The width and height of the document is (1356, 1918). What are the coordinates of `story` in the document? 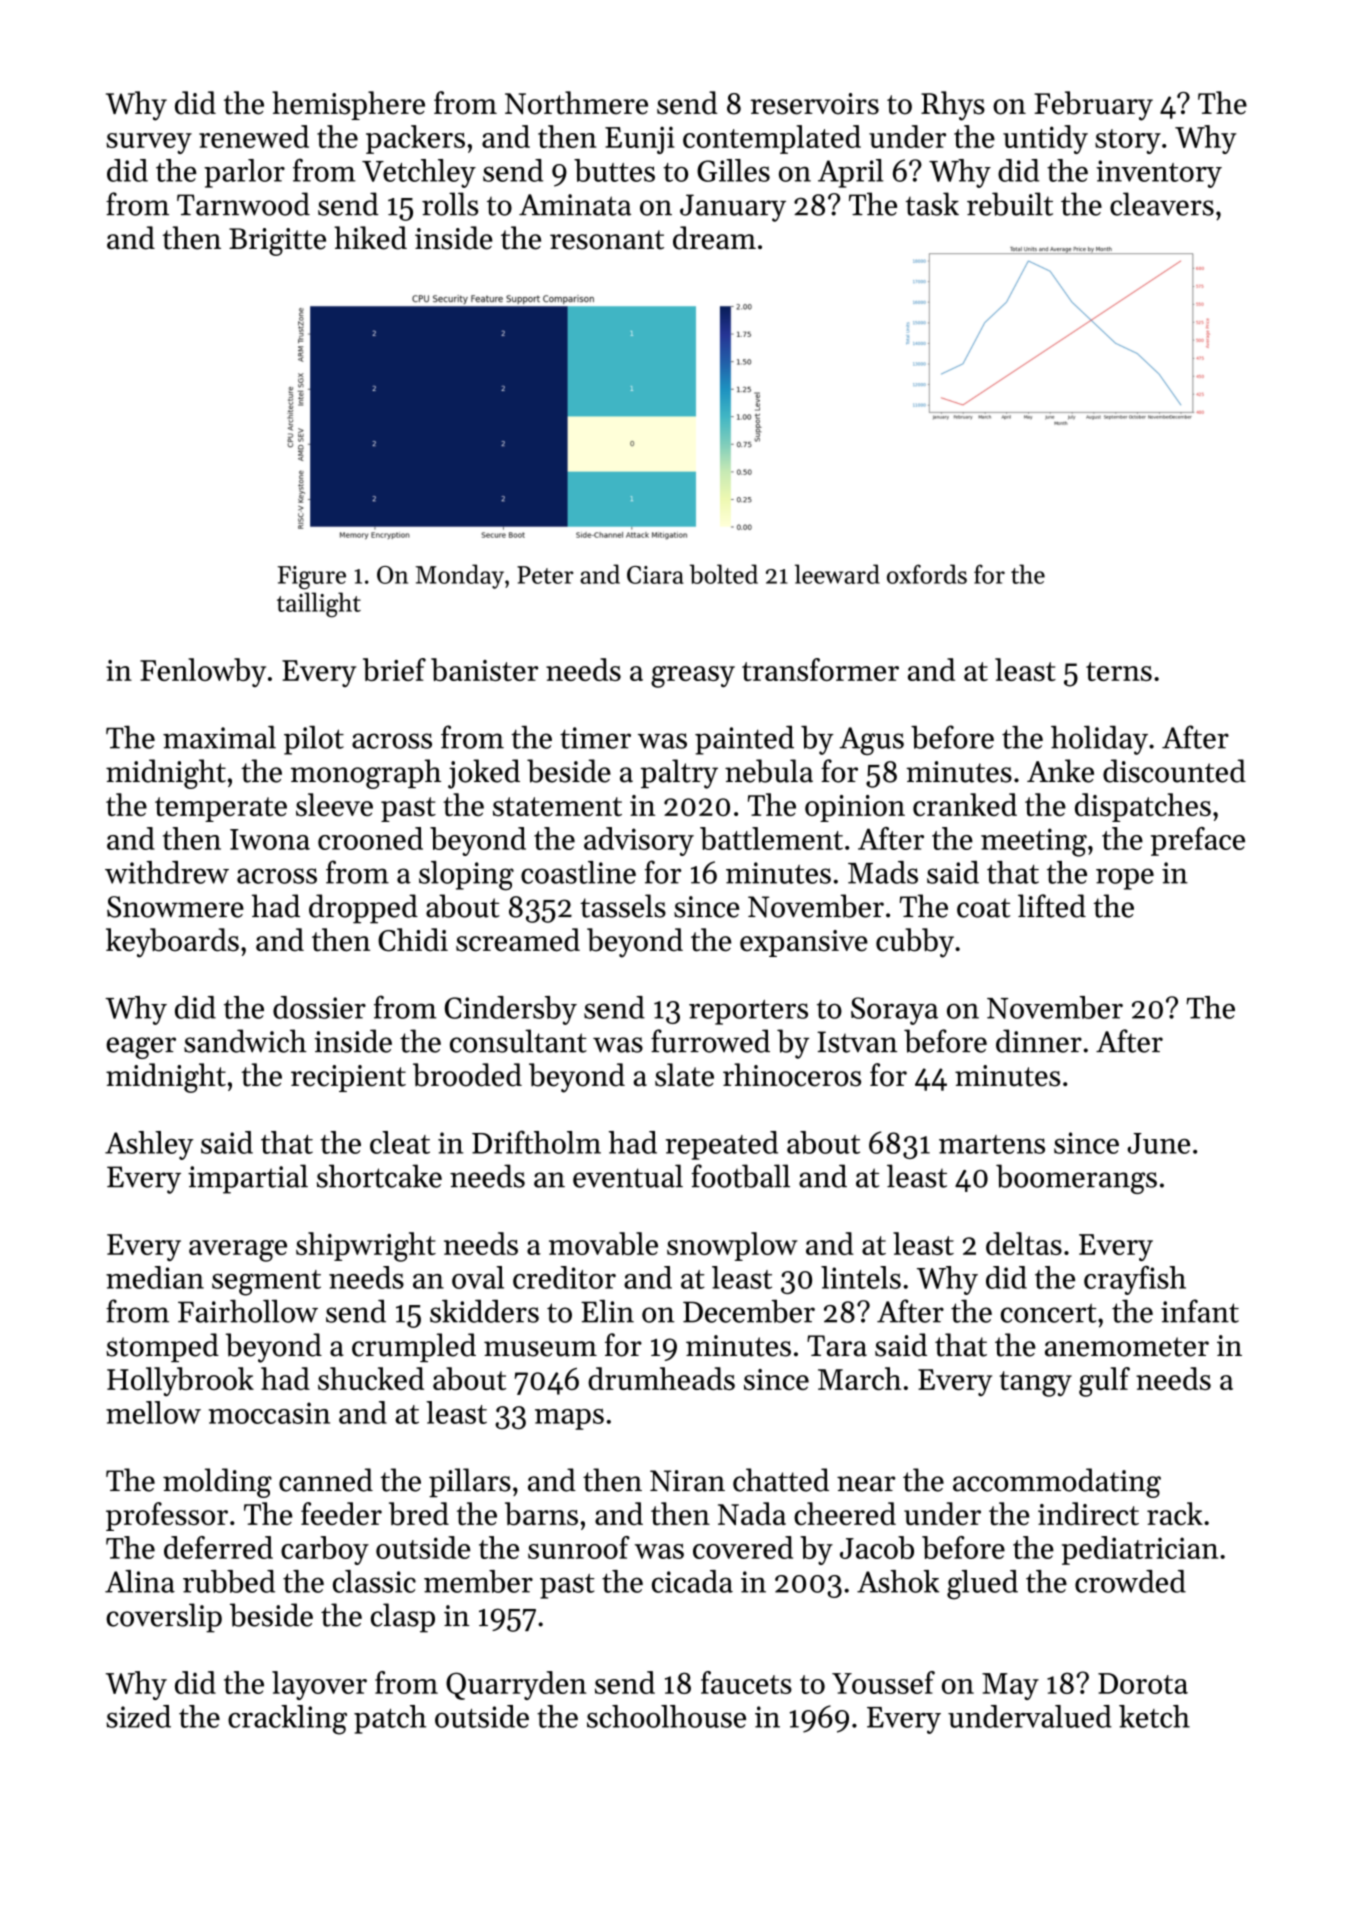 It's located at (1128, 141).
